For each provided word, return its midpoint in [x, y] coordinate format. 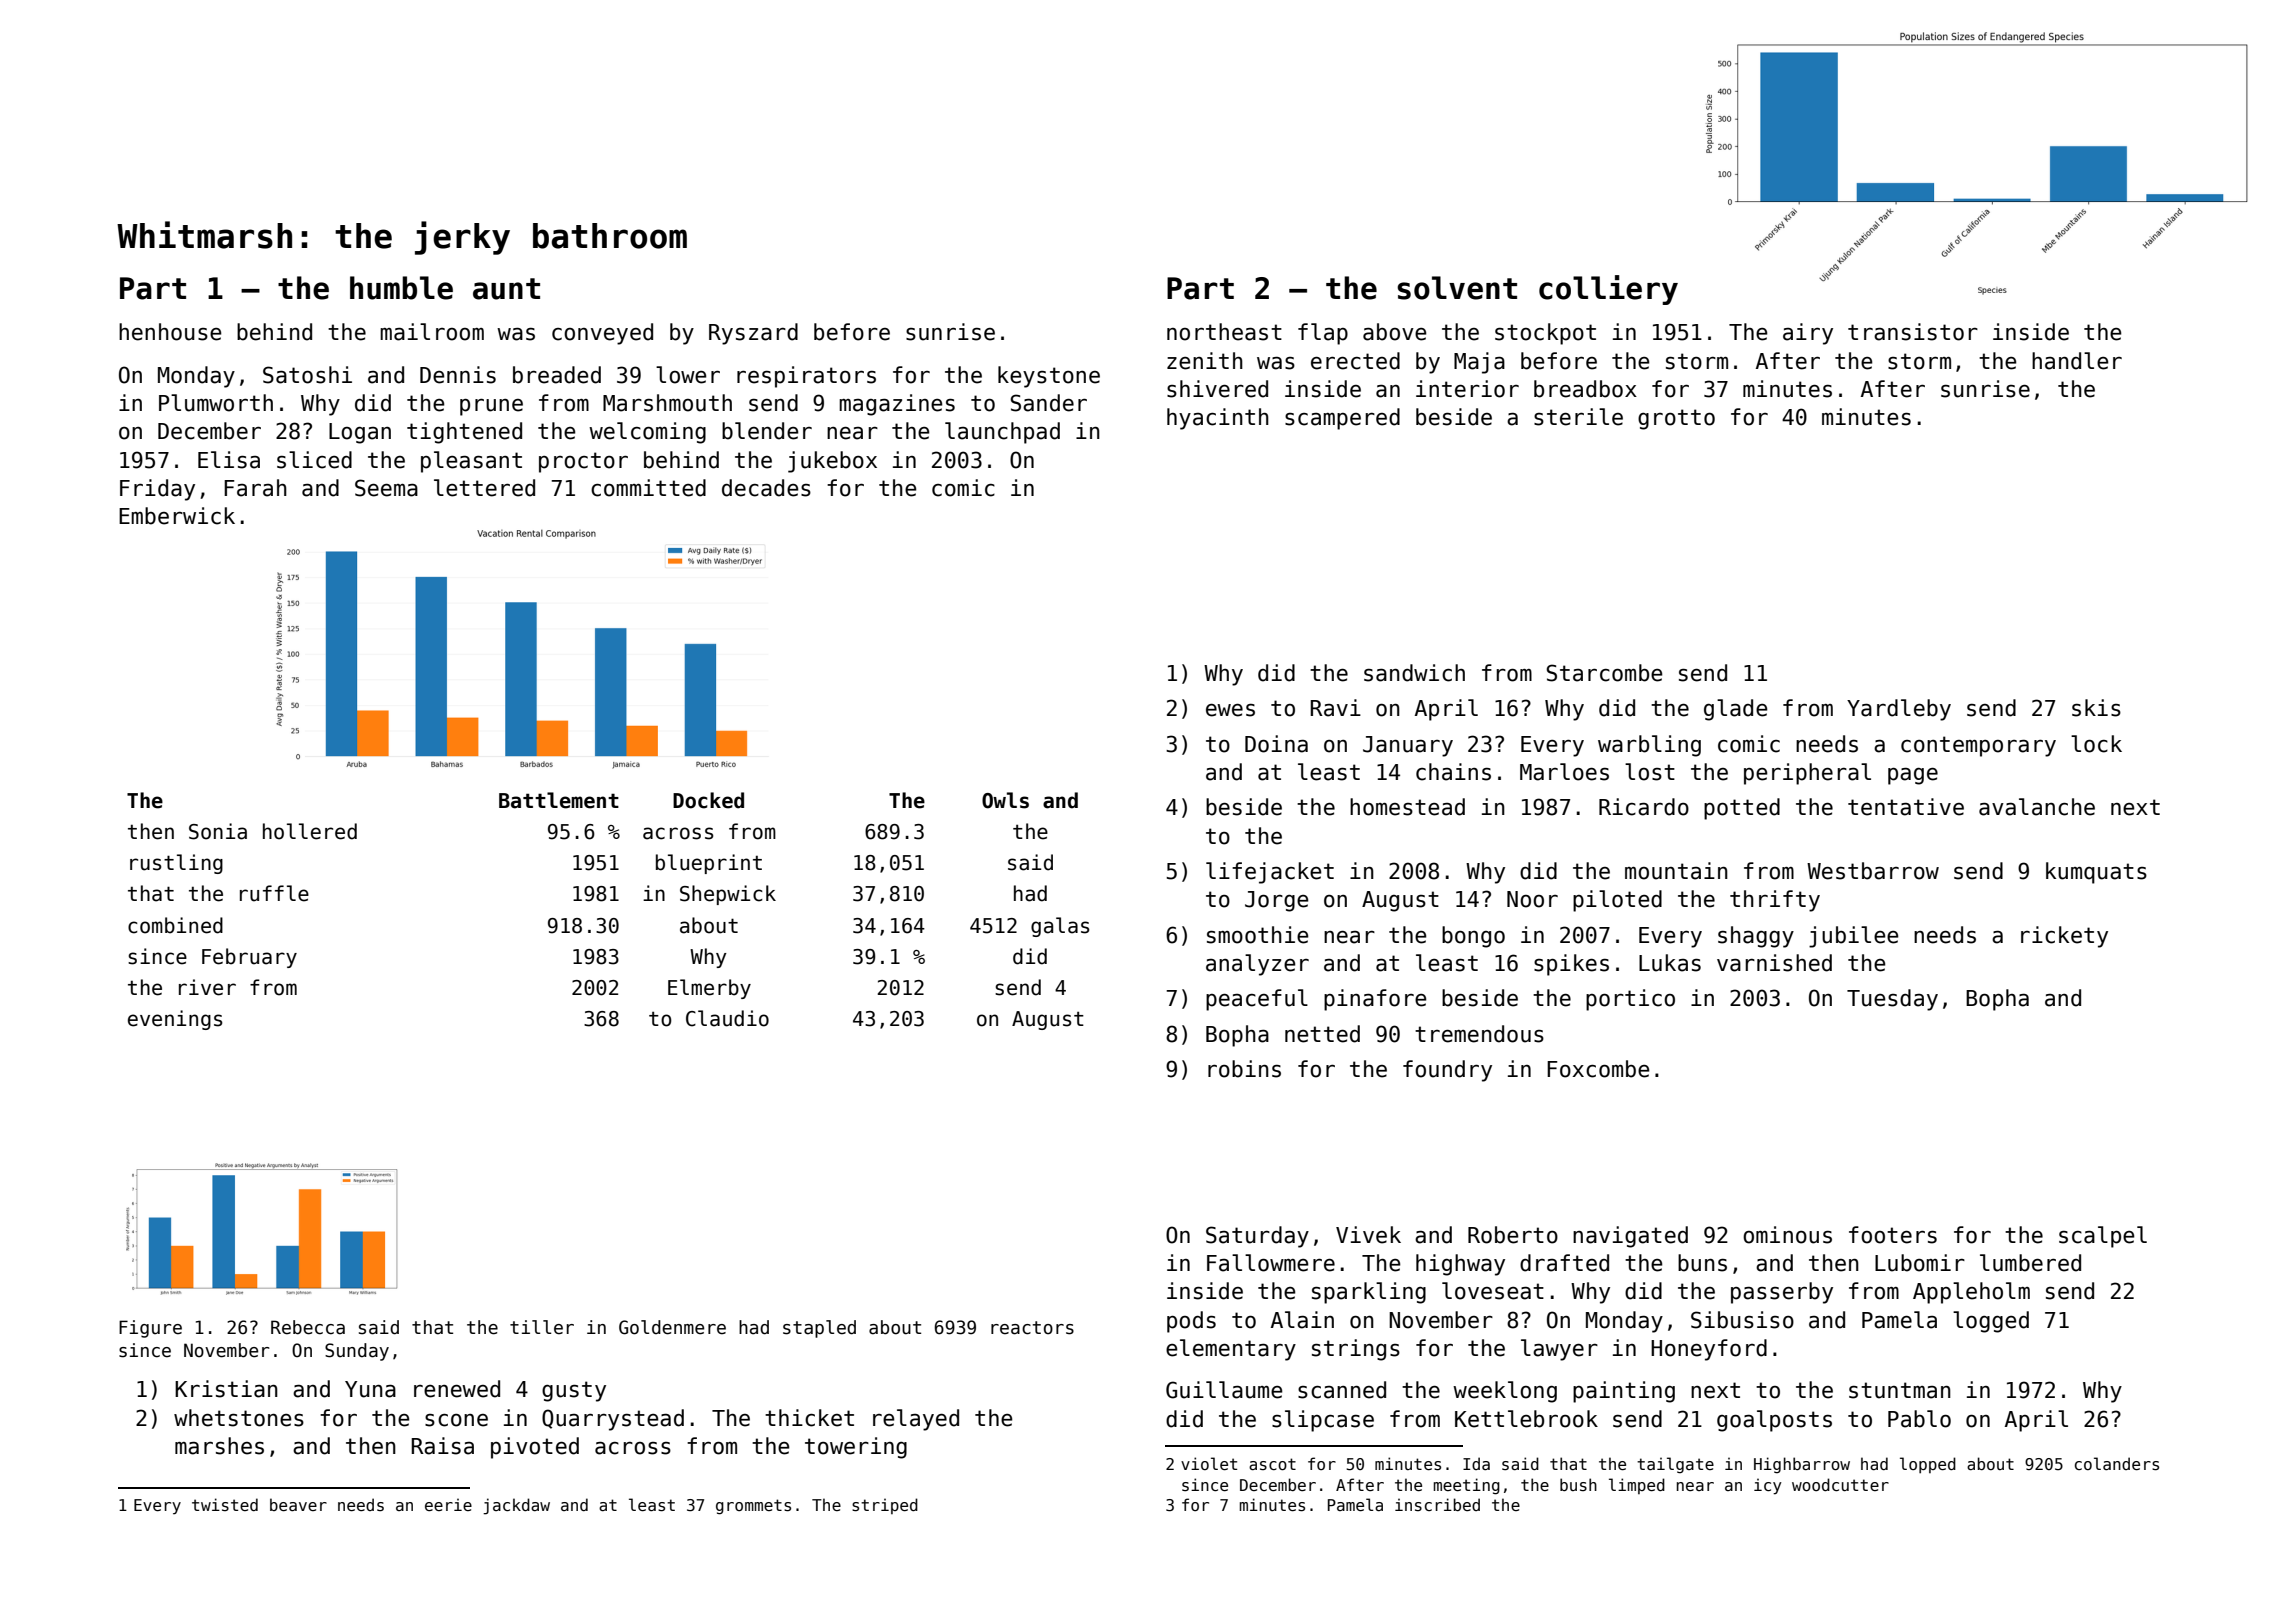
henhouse [170, 332]
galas [1060, 927]
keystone [1049, 377]
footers [1893, 1235]
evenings [175, 1020]
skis [2096, 708]
